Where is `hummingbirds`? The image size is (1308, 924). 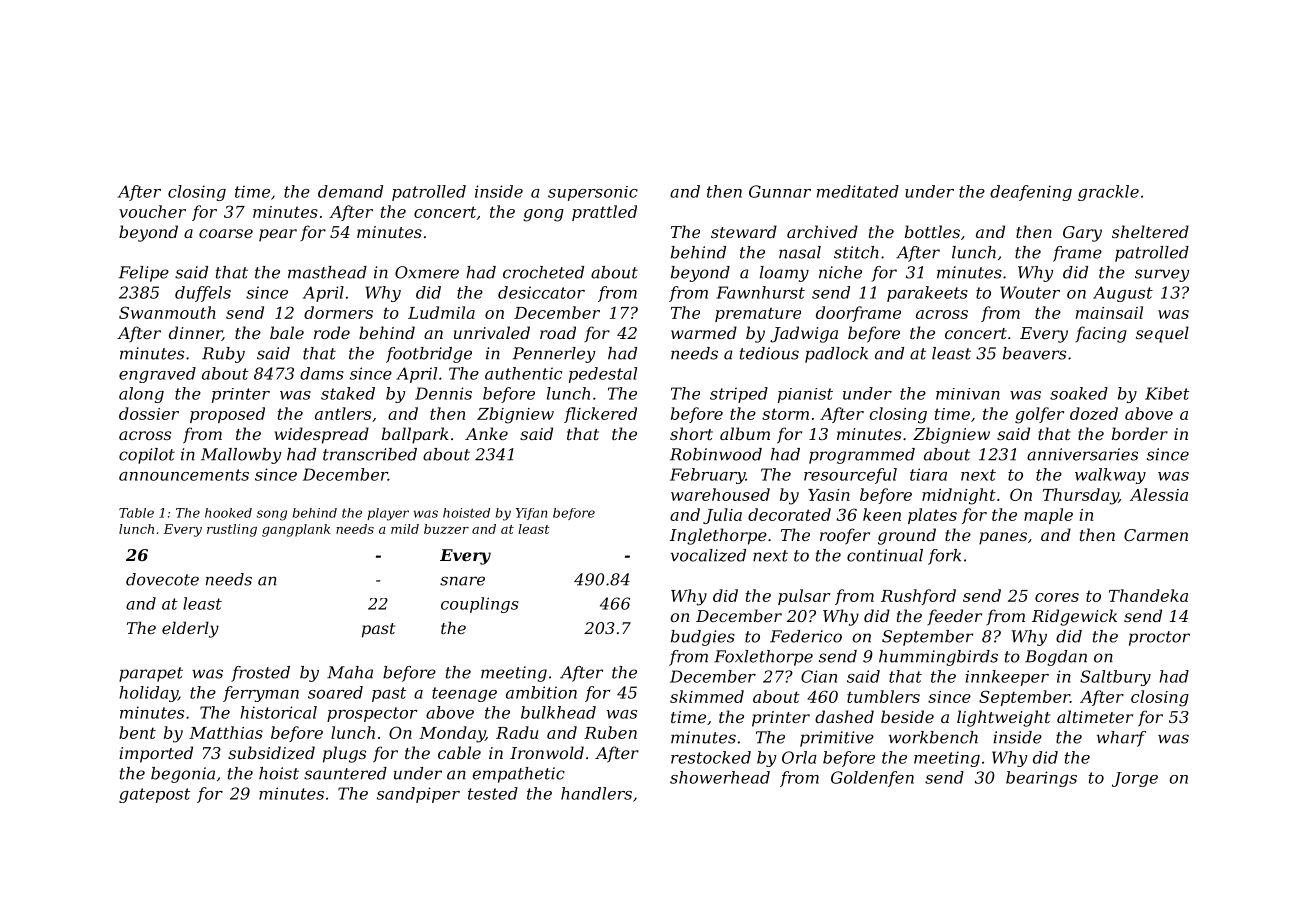
hummingbirds is located at coordinates (938, 658).
